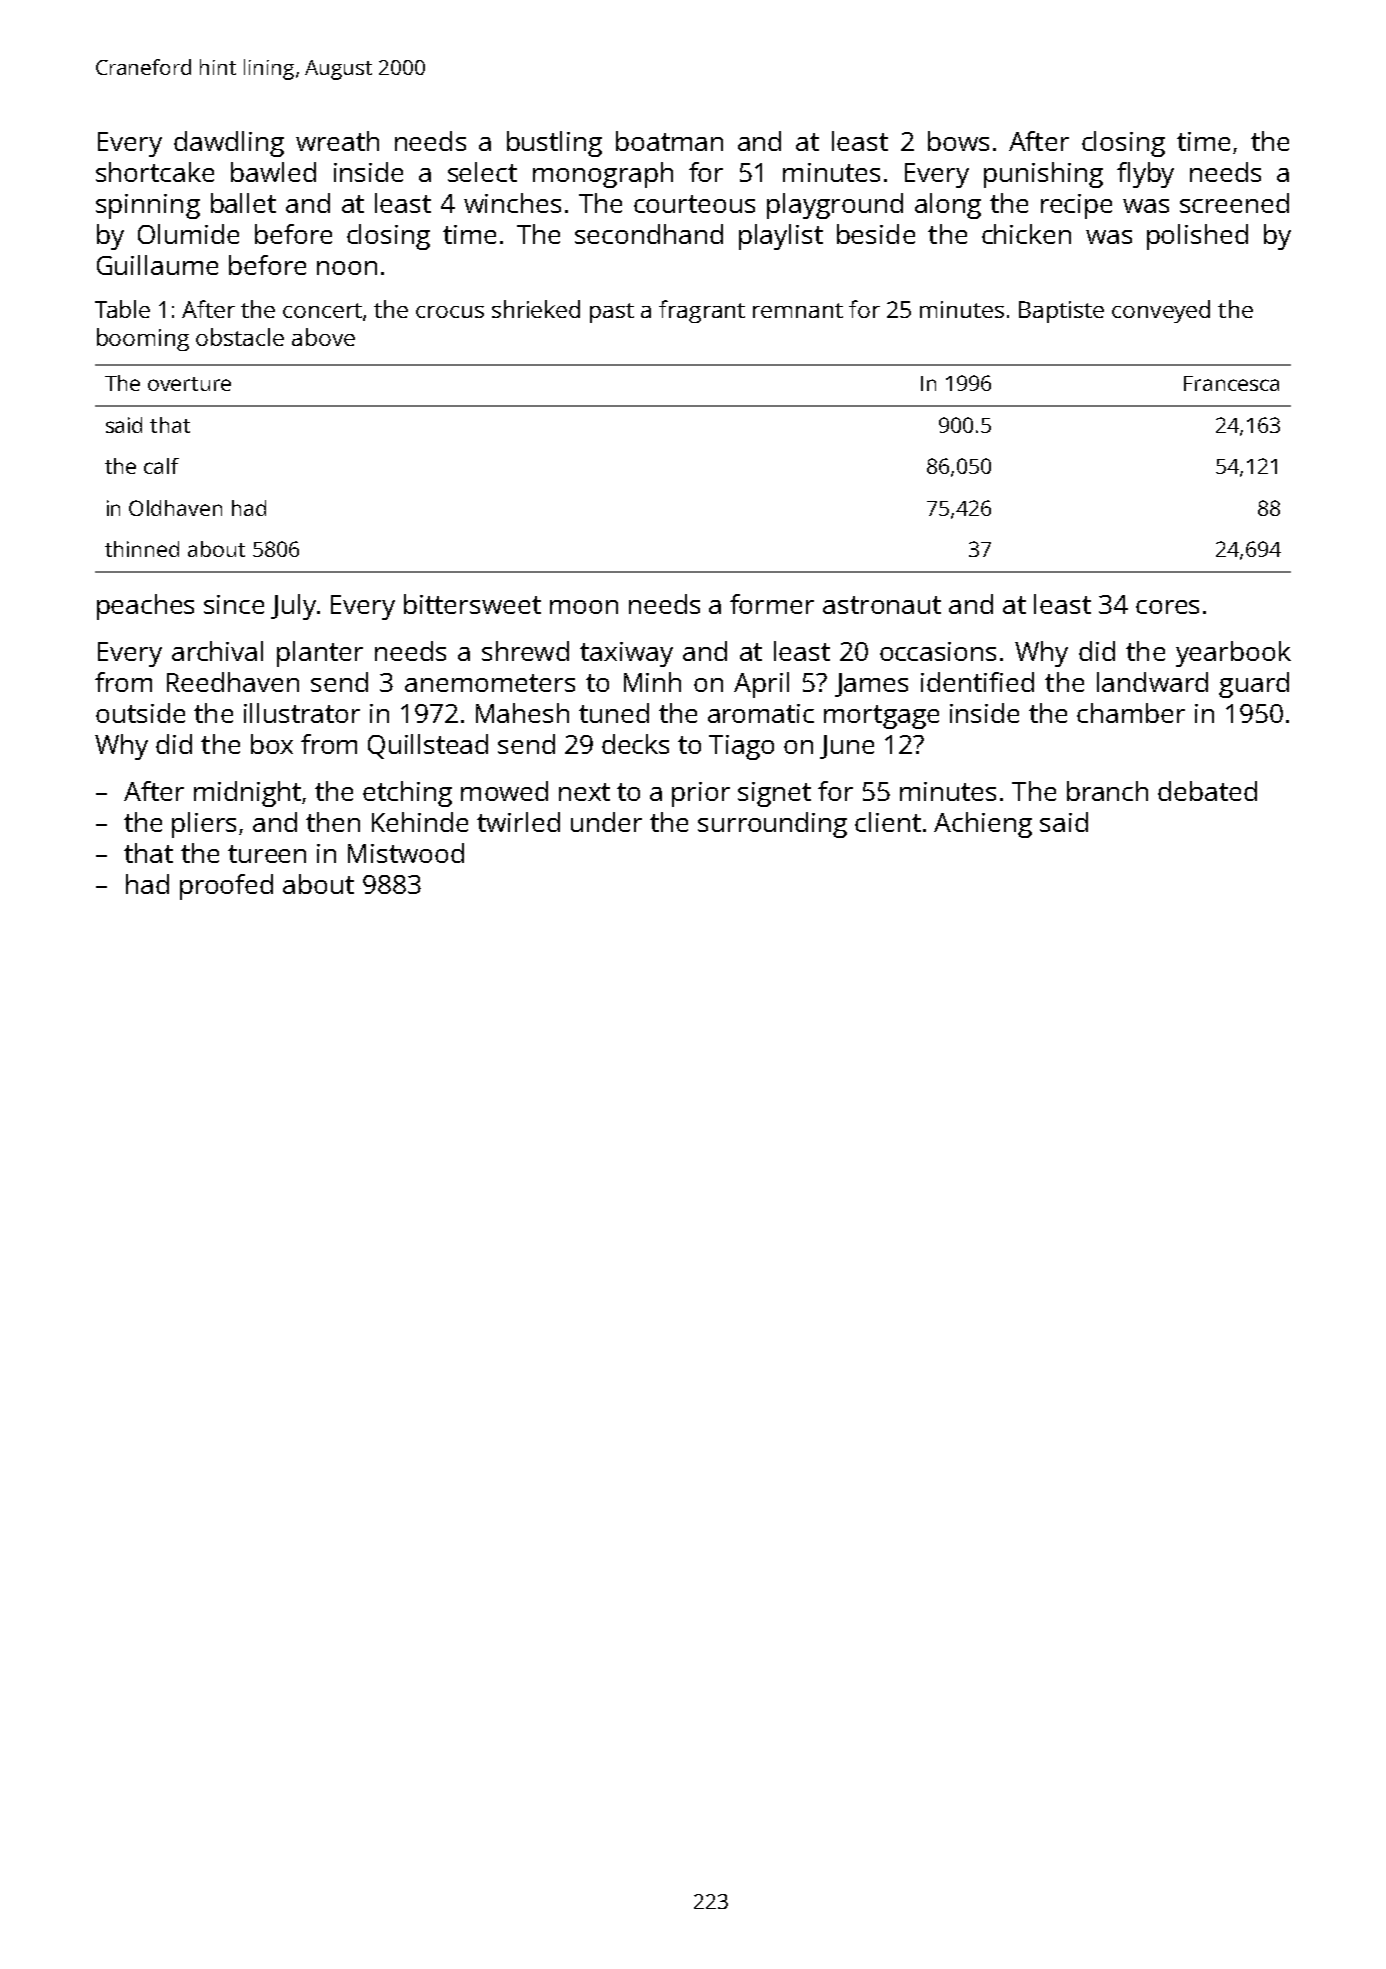  What do you see at coordinates (175, 508) in the screenshot?
I see `Oldhaven` at bounding box center [175, 508].
